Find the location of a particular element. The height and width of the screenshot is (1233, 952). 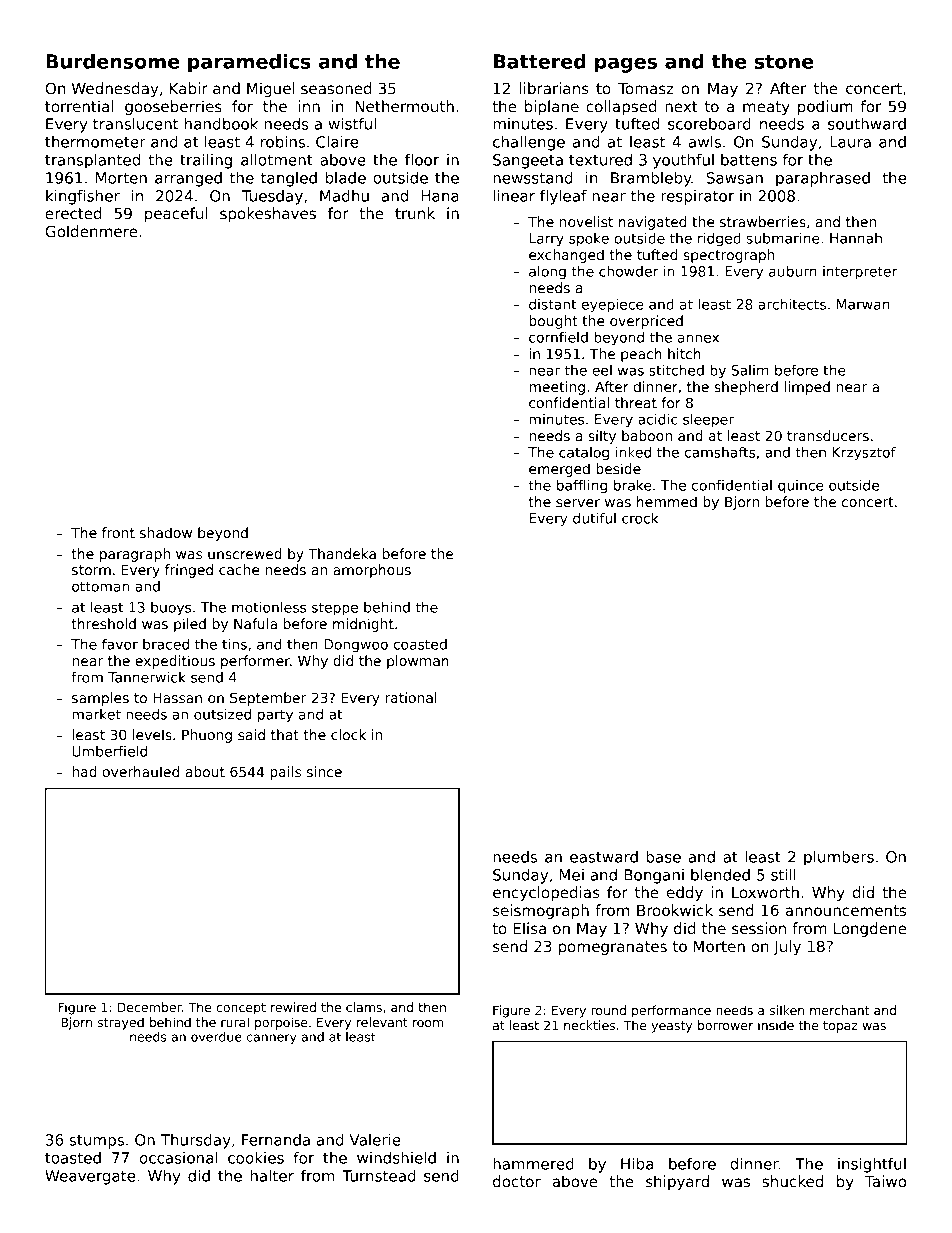

server is located at coordinates (578, 503).
